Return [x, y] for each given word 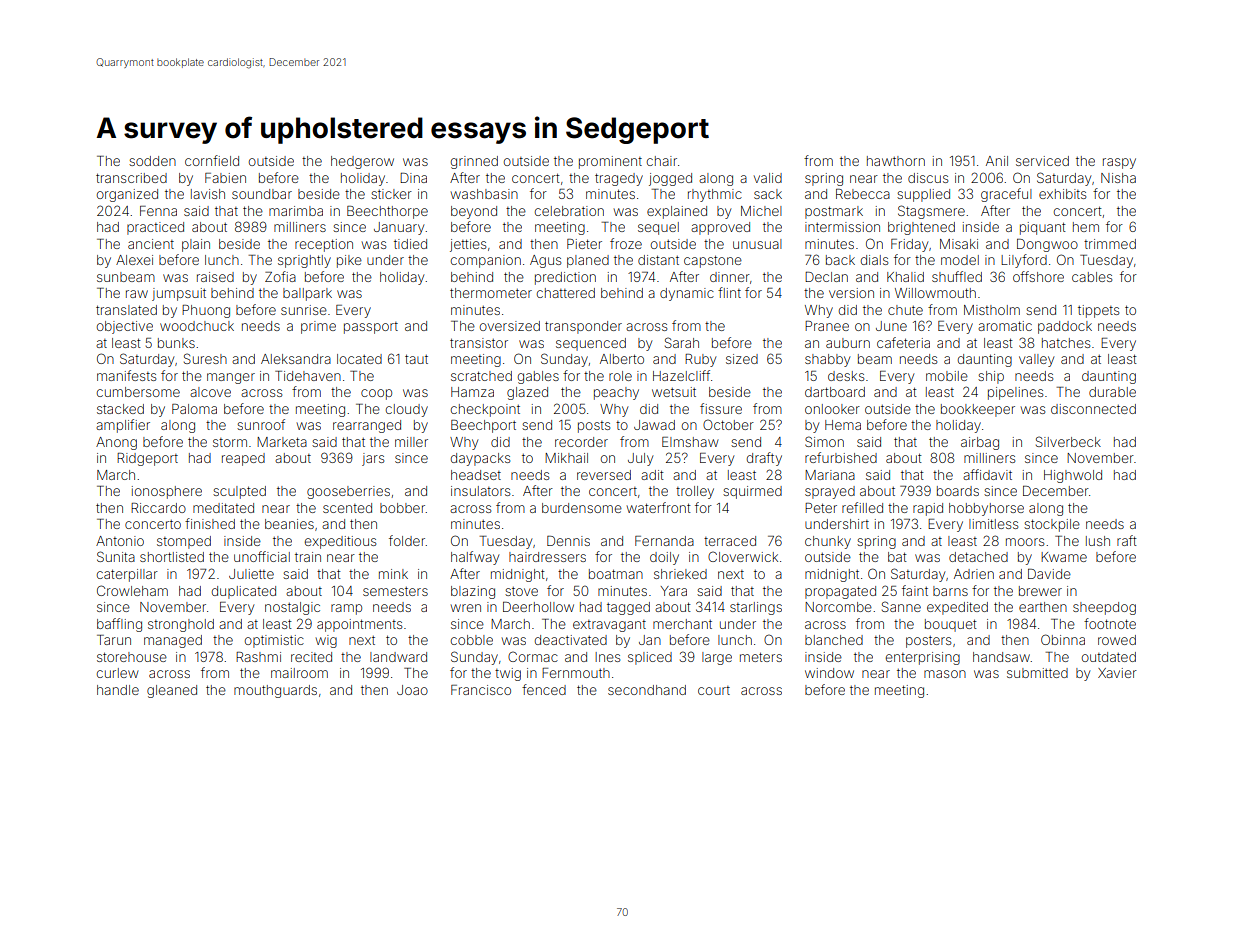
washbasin [484, 194]
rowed [1117, 640]
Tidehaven [308, 376]
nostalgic [292, 608]
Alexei [134, 260]
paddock [1065, 327]
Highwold [1073, 476]
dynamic [687, 294]
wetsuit [674, 392]
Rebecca [863, 194]
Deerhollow [538, 607]
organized [127, 195]
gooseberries [348, 492]
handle [118, 690]
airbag [980, 443]
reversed [604, 475]
